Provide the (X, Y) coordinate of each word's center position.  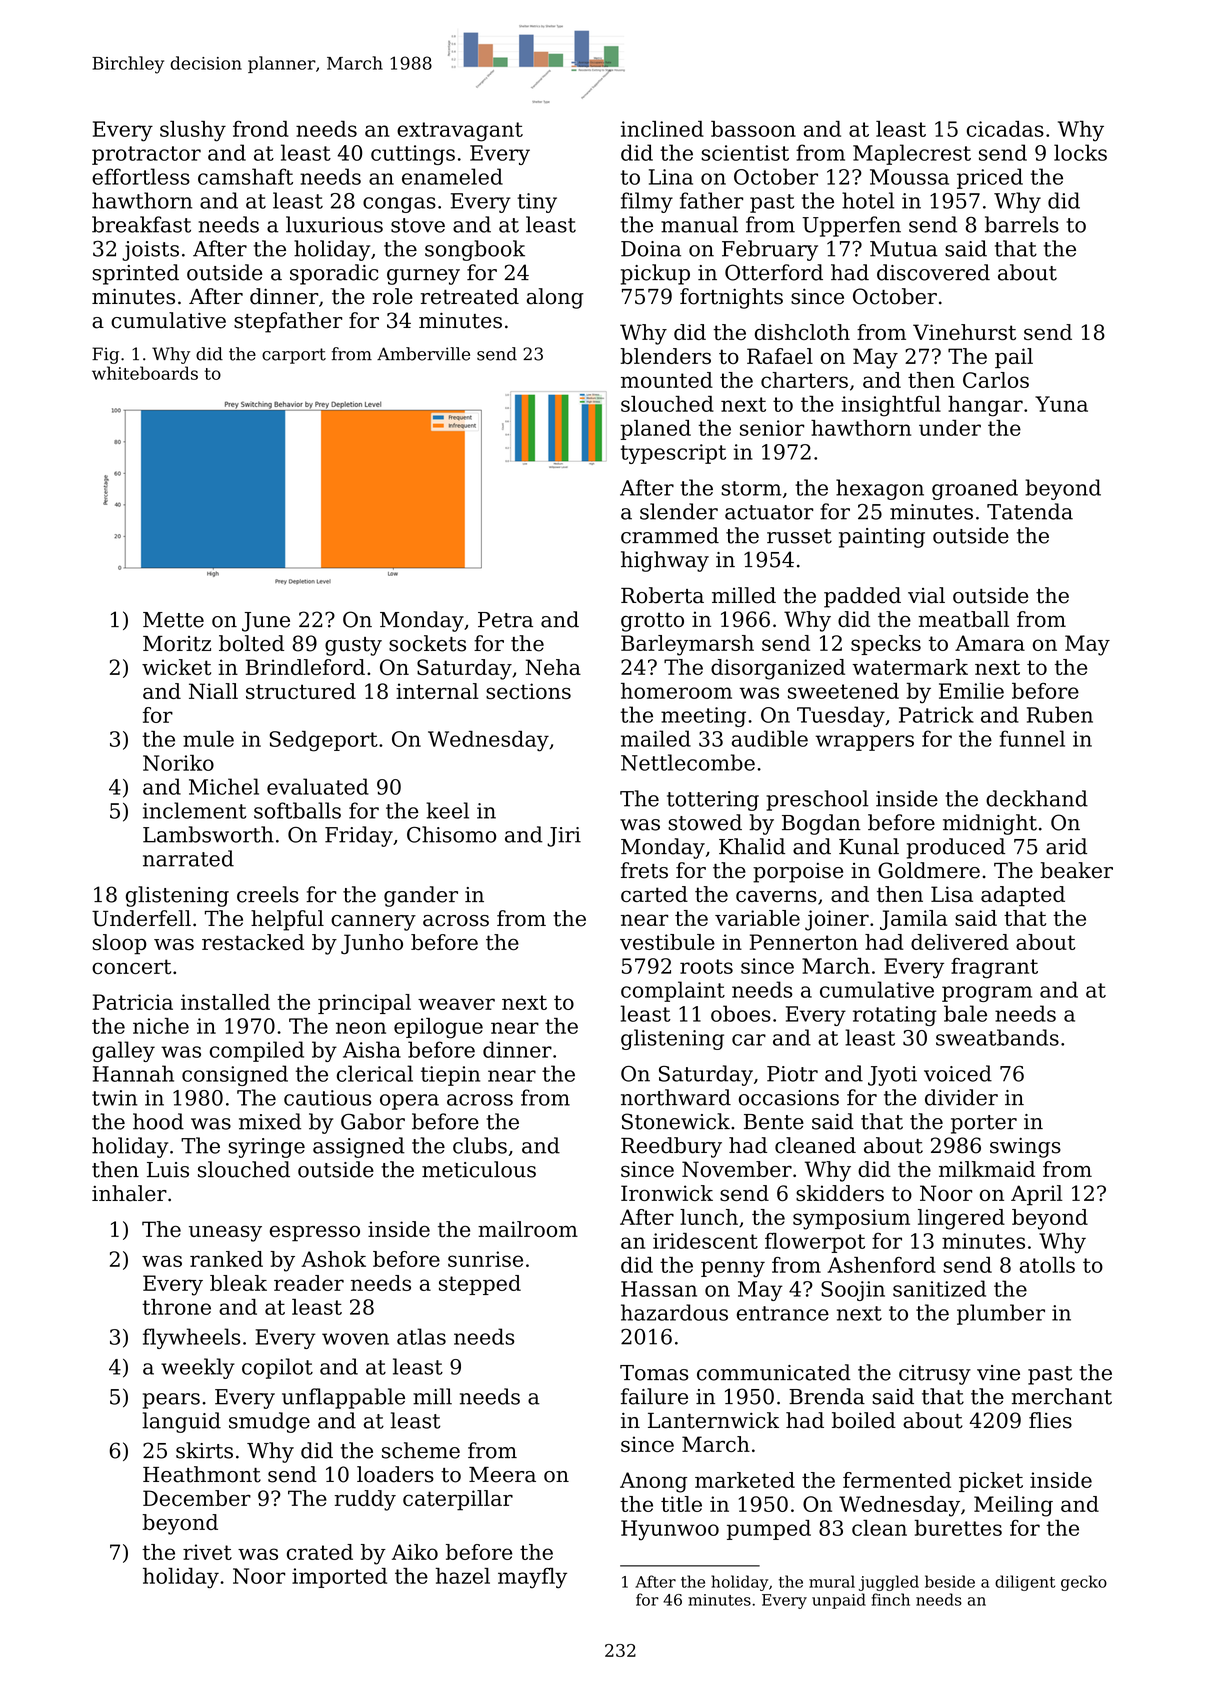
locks (1080, 152)
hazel (463, 1576)
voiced (958, 1073)
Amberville (423, 354)
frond (261, 129)
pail (1014, 358)
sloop (119, 944)
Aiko (415, 1552)
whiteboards (145, 373)
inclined (662, 129)
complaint (673, 991)
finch (890, 1599)
